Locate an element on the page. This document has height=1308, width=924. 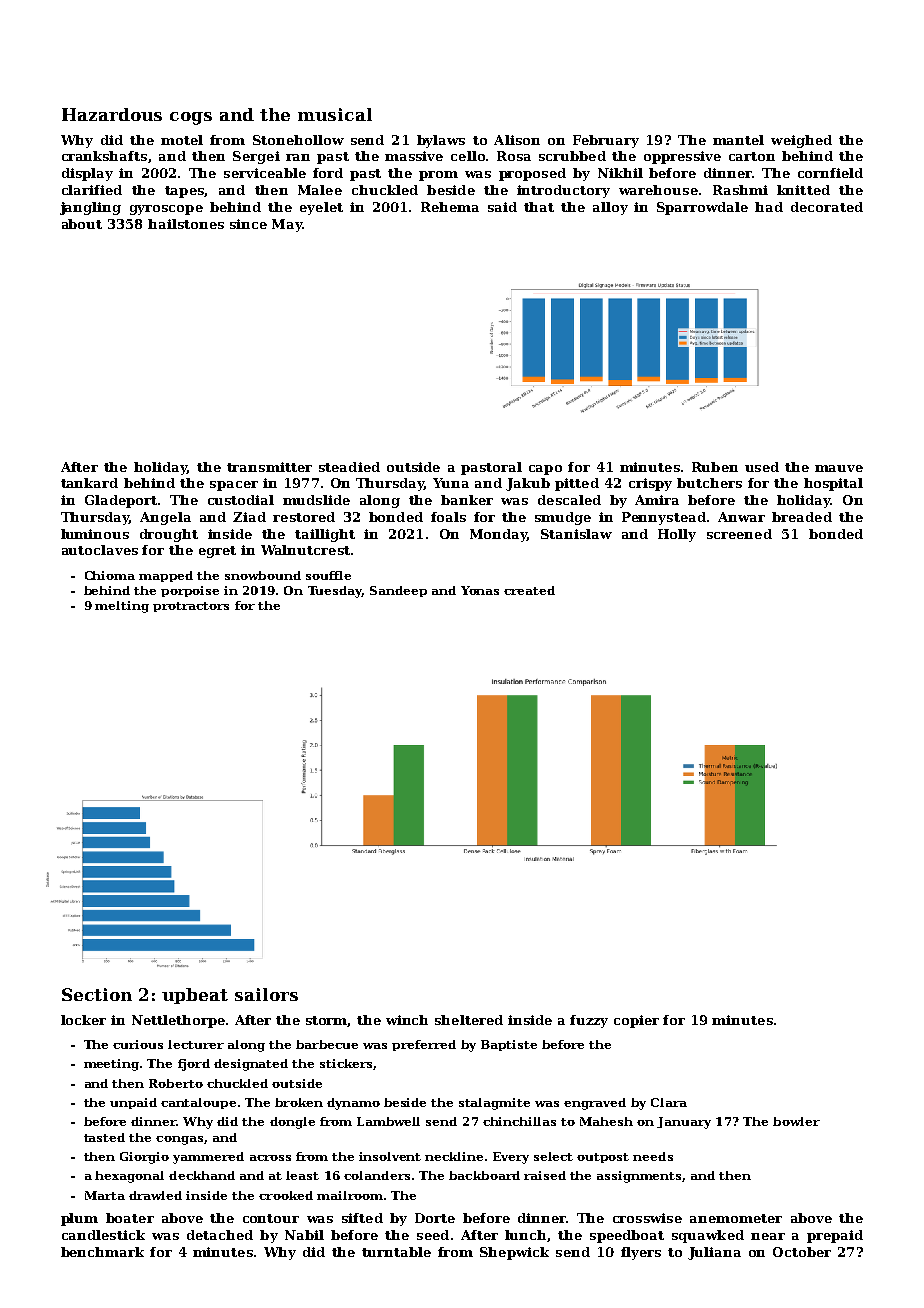
screened is located at coordinates (739, 534).
